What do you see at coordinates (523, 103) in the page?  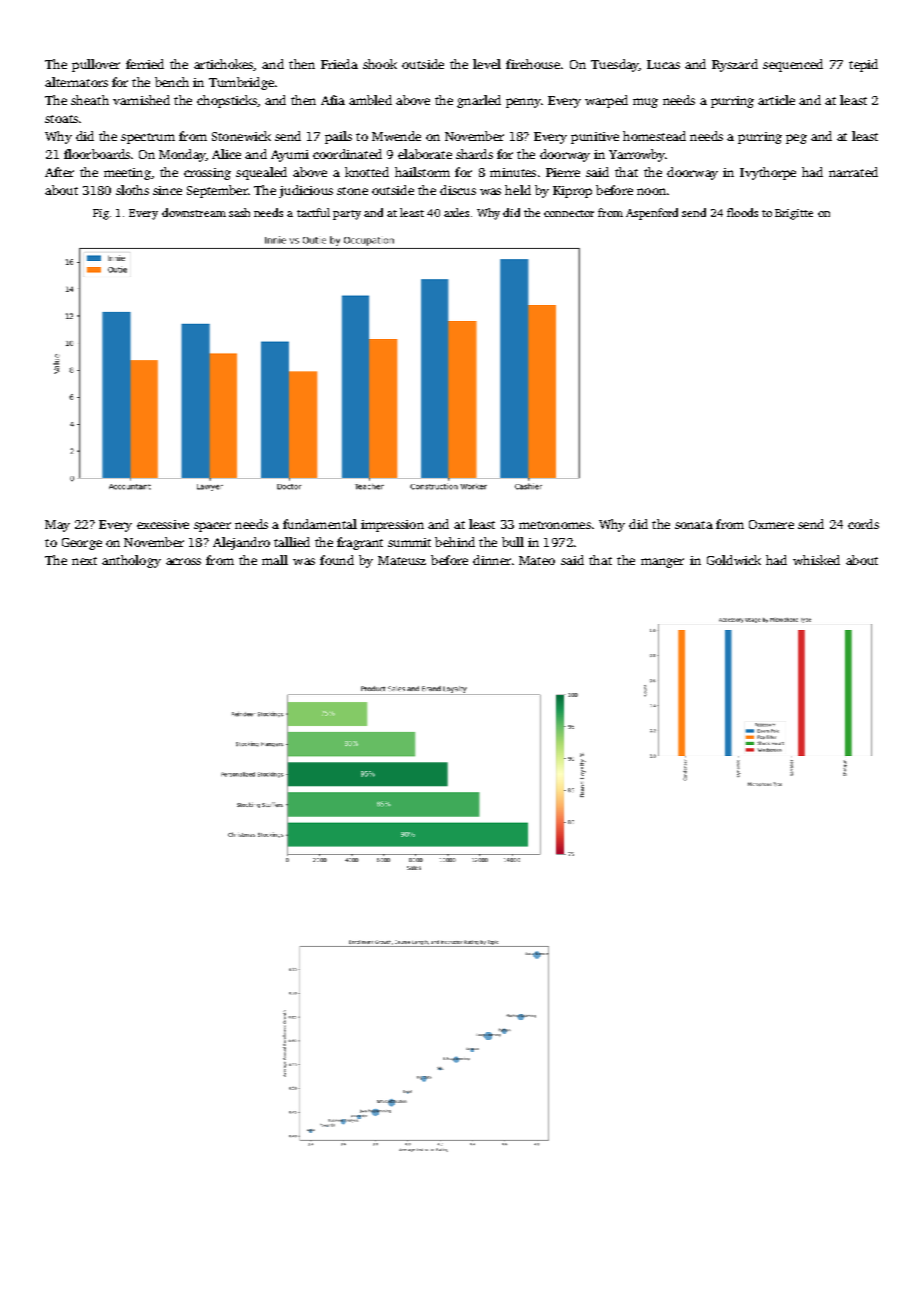 I see `penny` at bounding box center [523, 103].
